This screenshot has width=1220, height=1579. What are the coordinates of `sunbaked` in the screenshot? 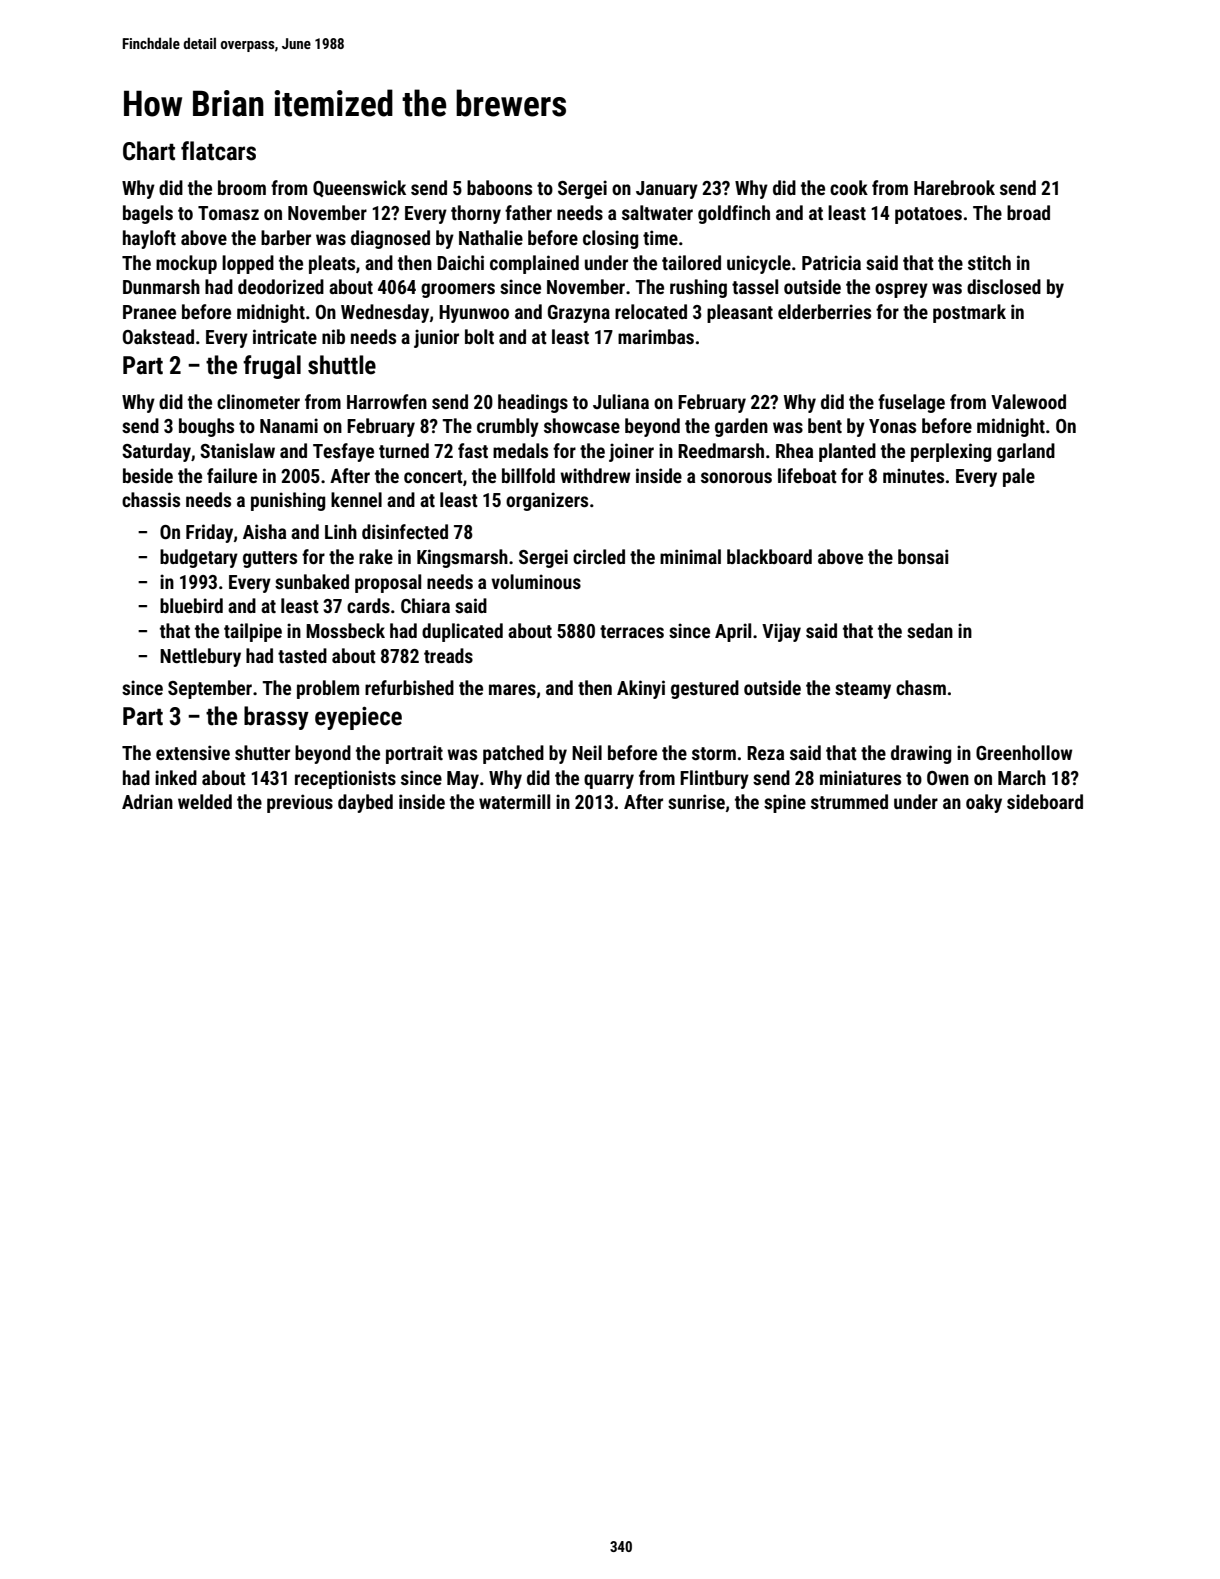 It's located at (312, 581).
